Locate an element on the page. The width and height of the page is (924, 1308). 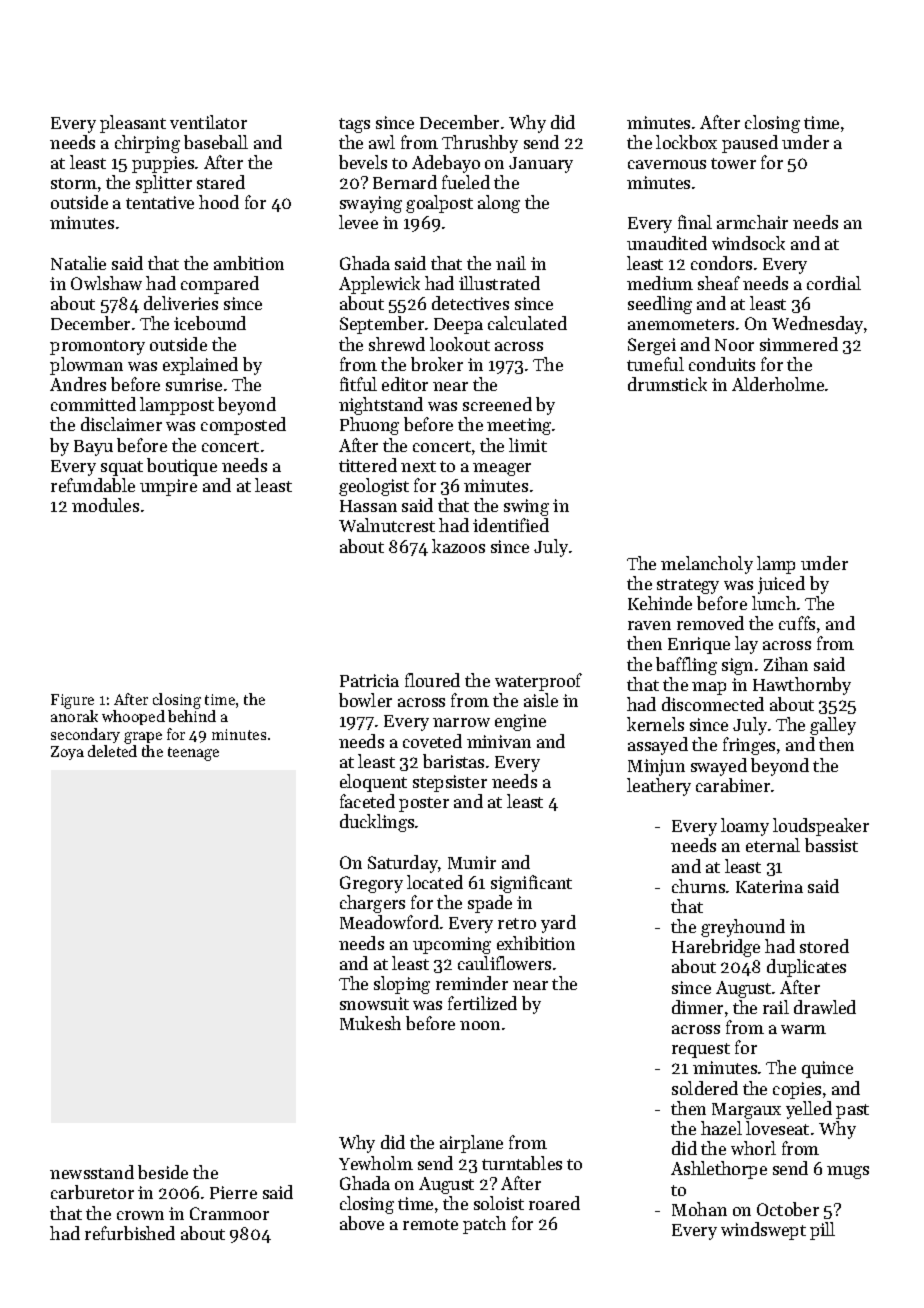
Andres is located at coordinates (78, 384).
